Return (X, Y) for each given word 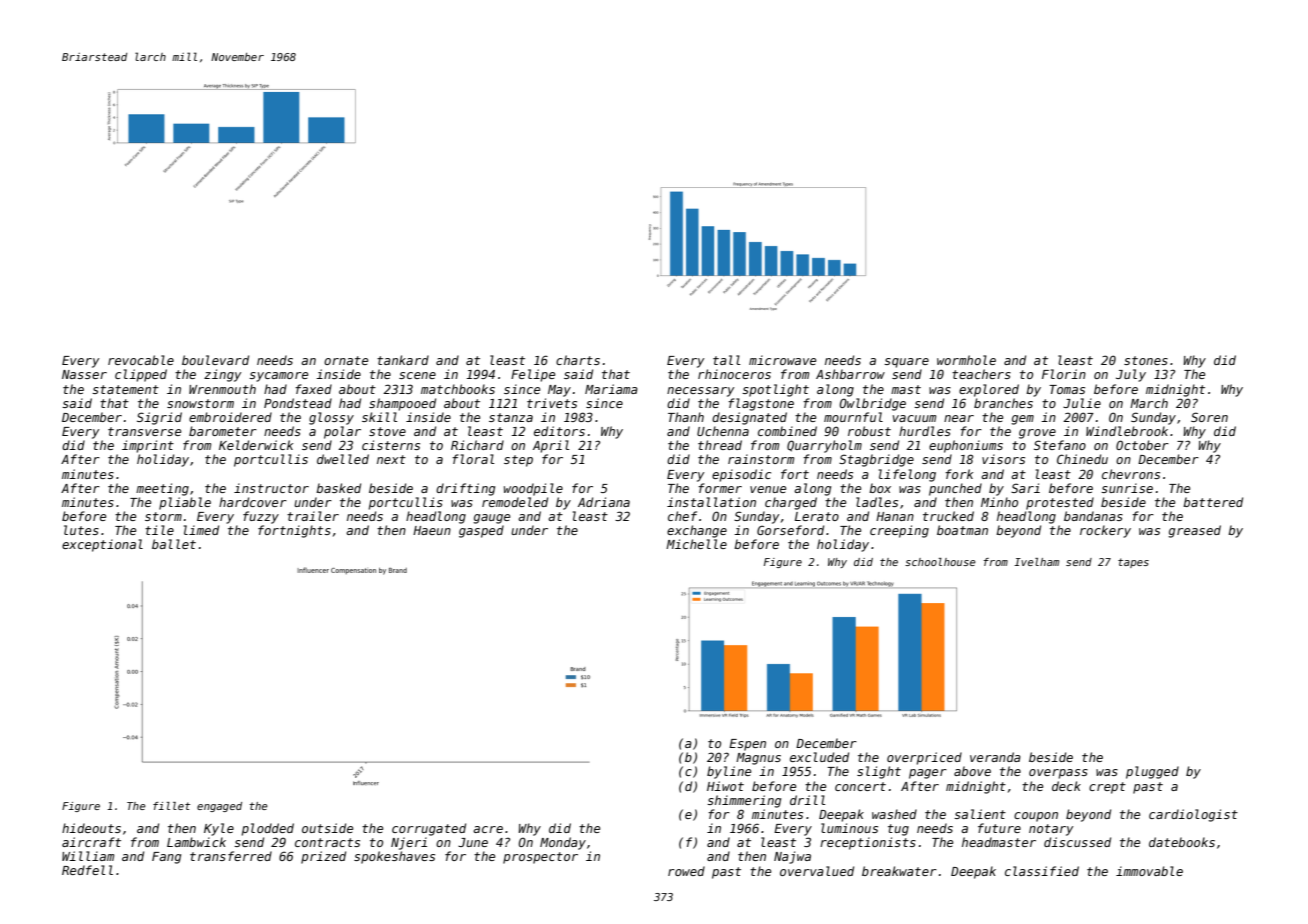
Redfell (87, 870)
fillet (171, 806)
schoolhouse (940, 562)
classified (1042, 871)
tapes (1133, 563)
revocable (141, 360)
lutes (81, 530)
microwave (782, 360)
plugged (1152, 772)
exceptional (102, 545)
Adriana (604, 502)
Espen (747, 745)
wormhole (966, 360)
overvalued (817, 871)
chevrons (1131, 474)
